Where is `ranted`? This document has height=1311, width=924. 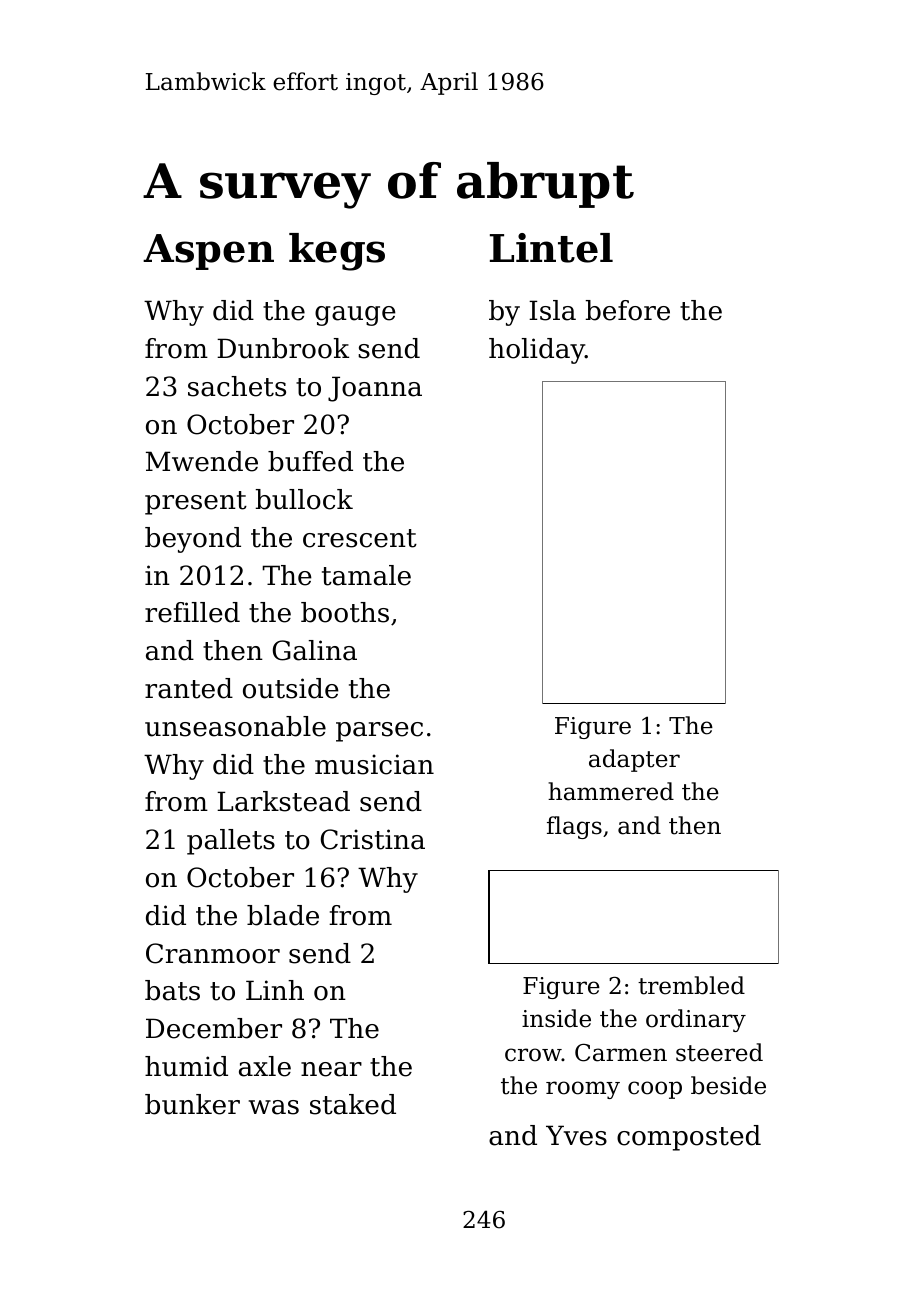 ranted is located at coordinates (189, 688).
